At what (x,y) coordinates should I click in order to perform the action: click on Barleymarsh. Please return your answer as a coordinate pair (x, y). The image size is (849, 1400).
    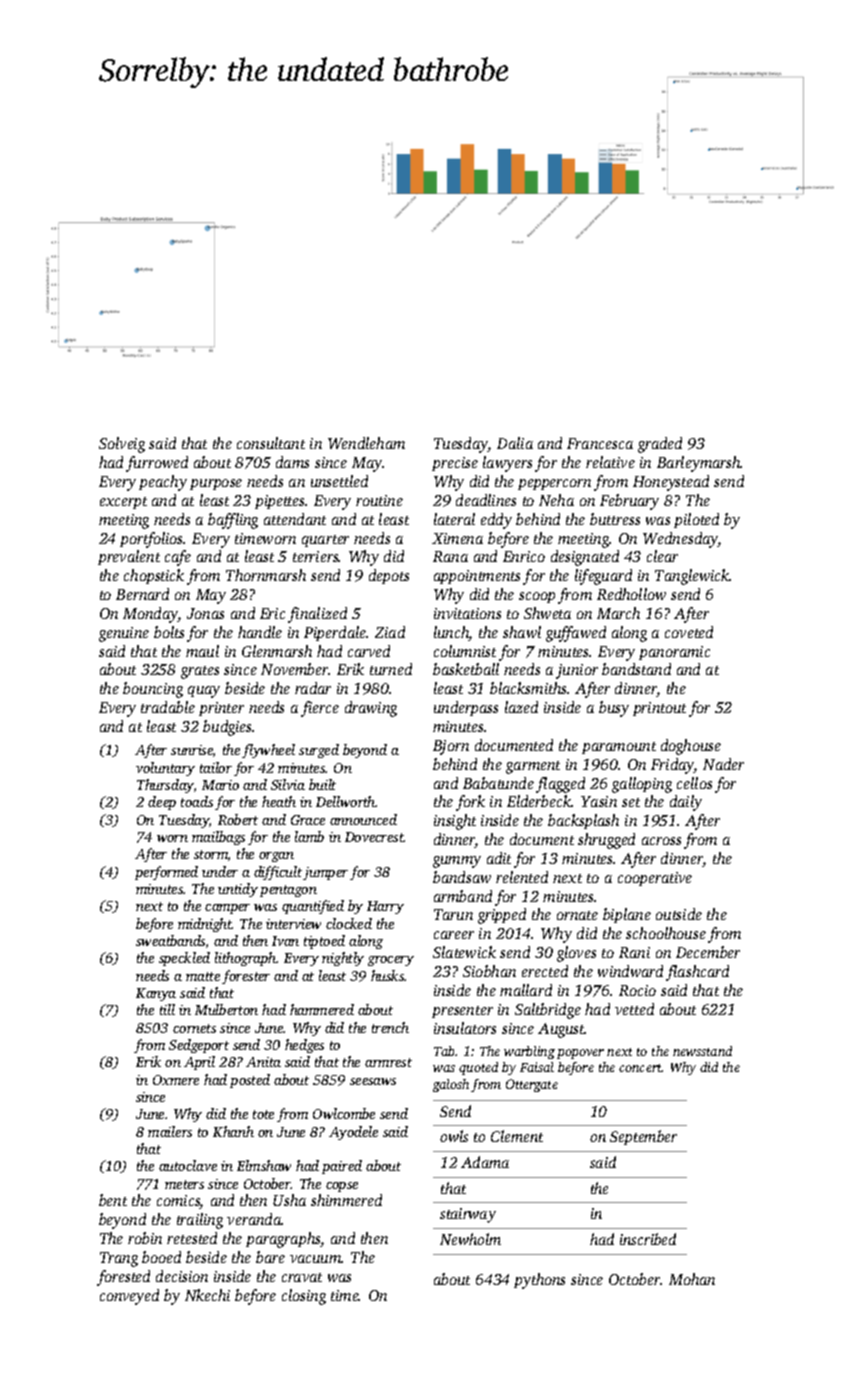
    Looking at the image, I should click on (699, 464).
